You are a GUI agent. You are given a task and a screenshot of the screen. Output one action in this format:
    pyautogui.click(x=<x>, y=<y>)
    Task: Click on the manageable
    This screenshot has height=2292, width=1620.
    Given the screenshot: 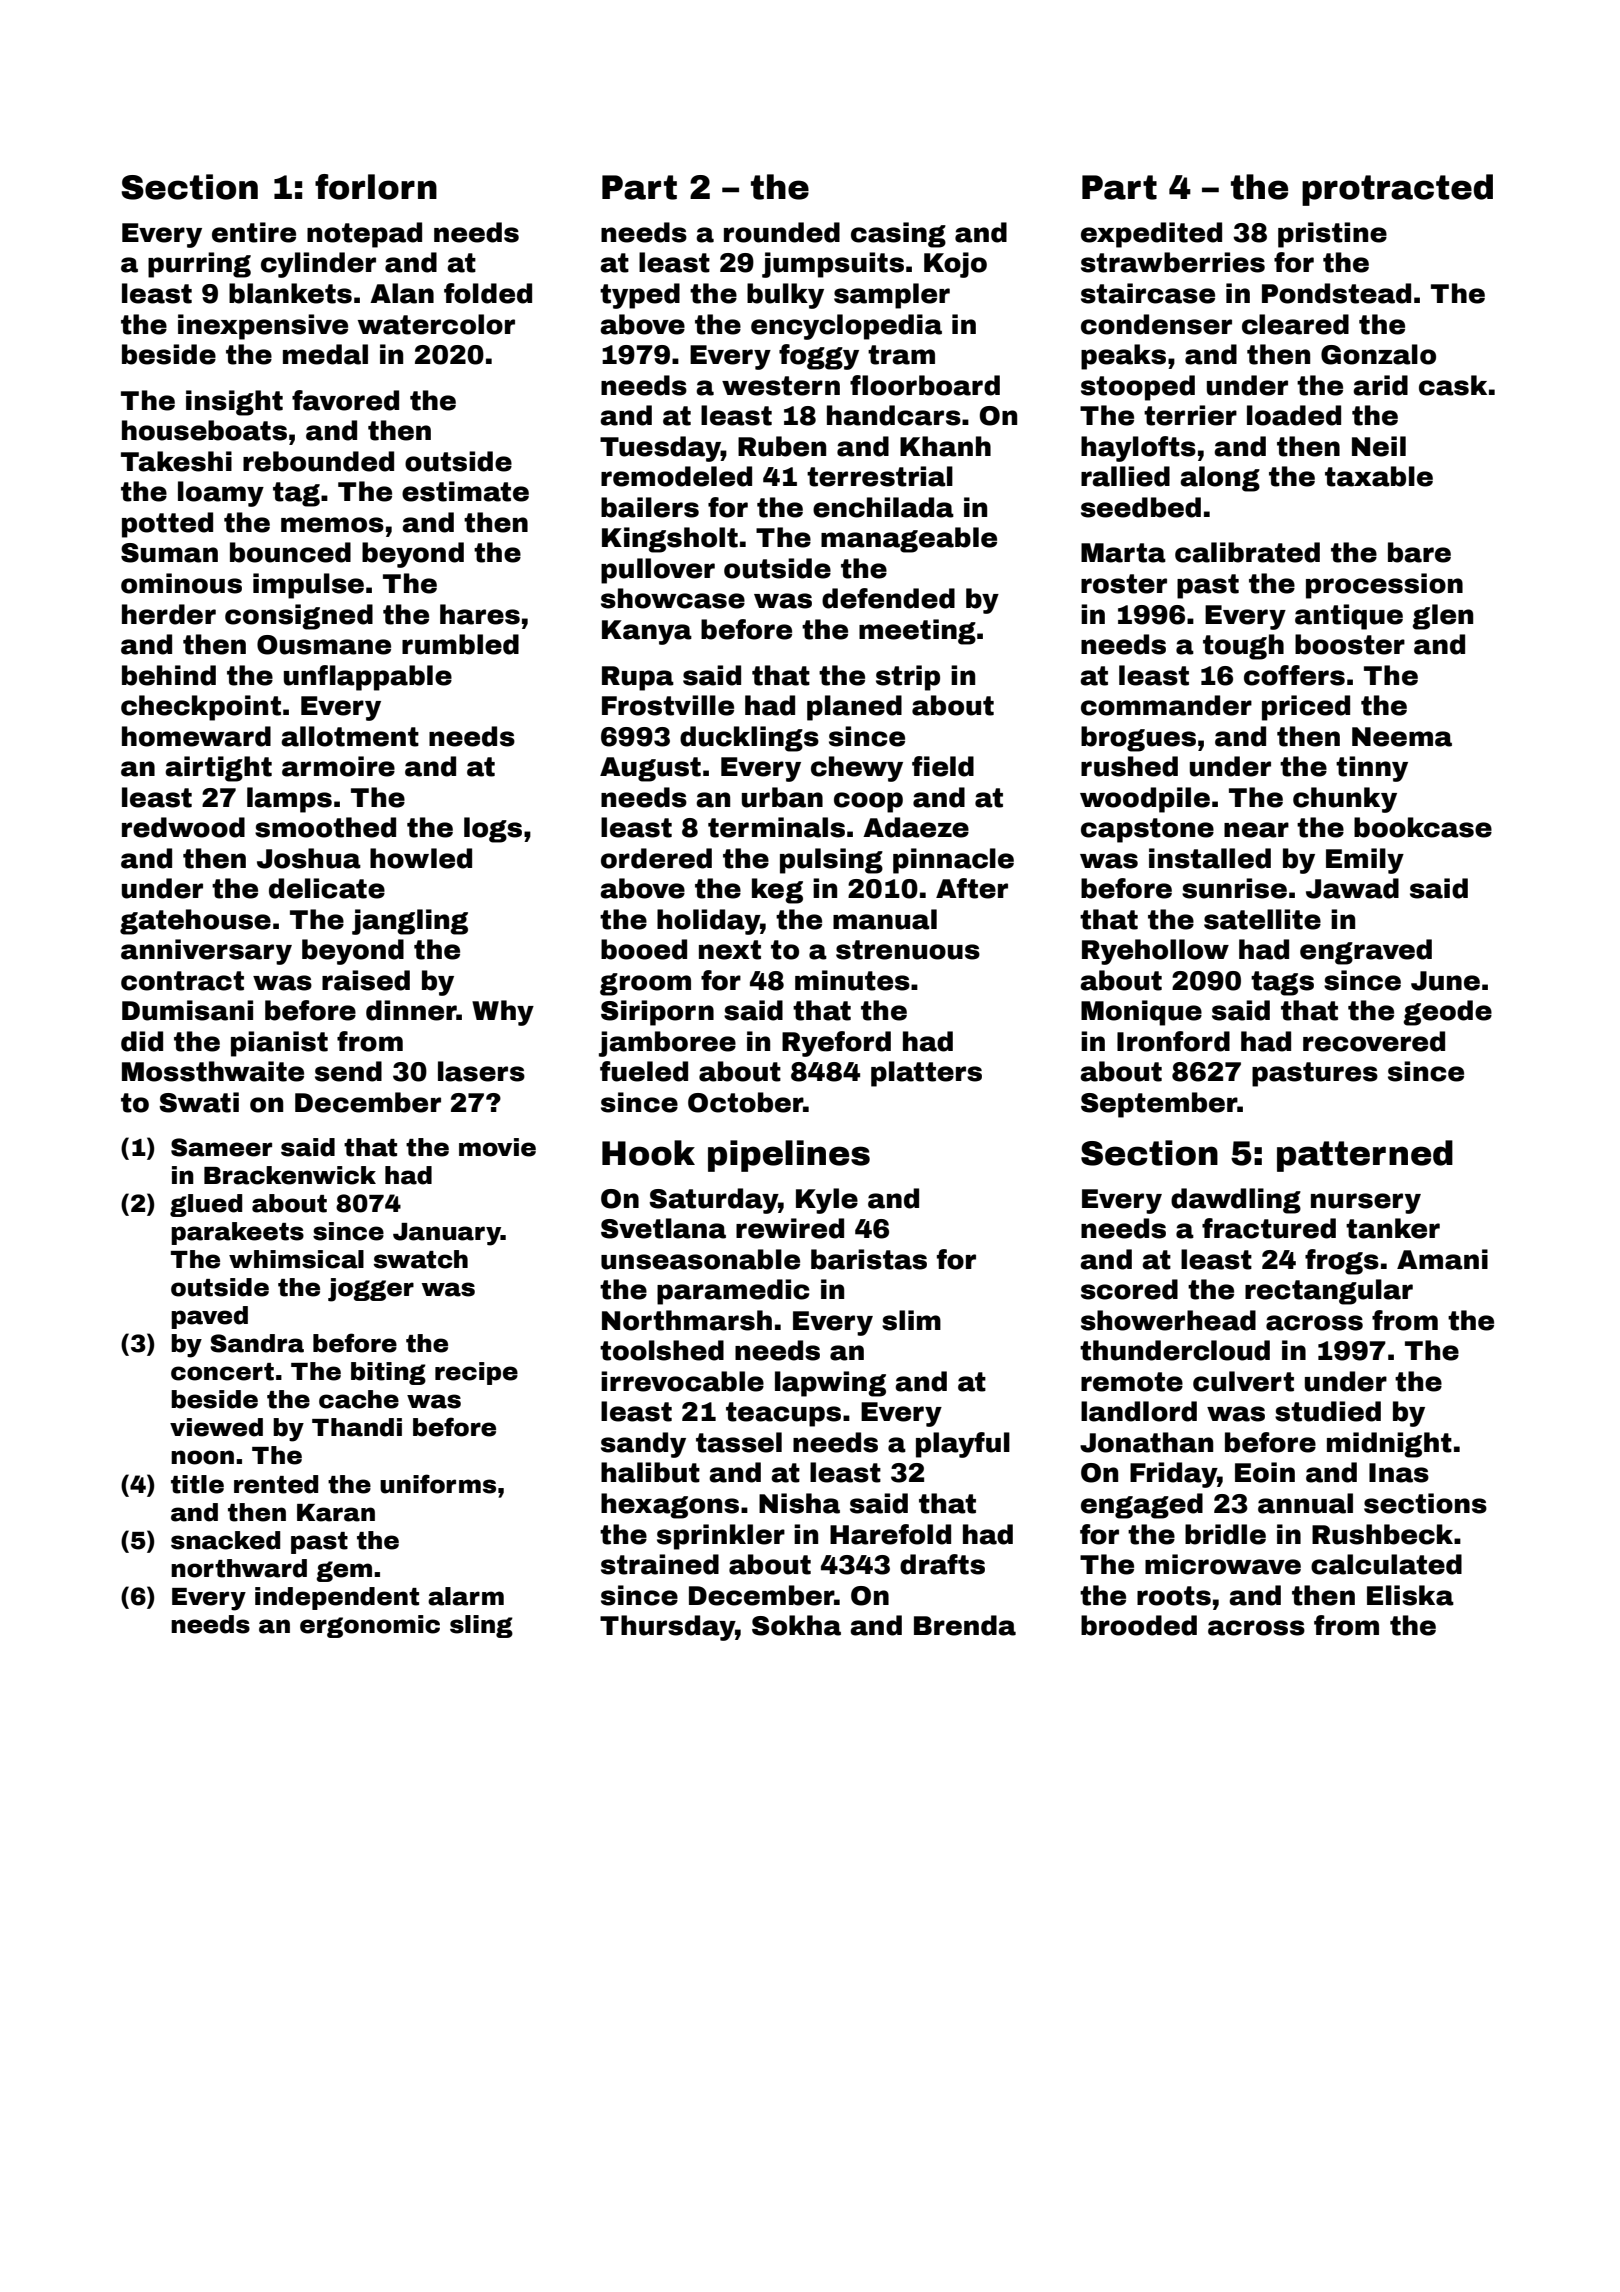 What is the action you would take?
    pyautogui.click(x=909, y=540)
